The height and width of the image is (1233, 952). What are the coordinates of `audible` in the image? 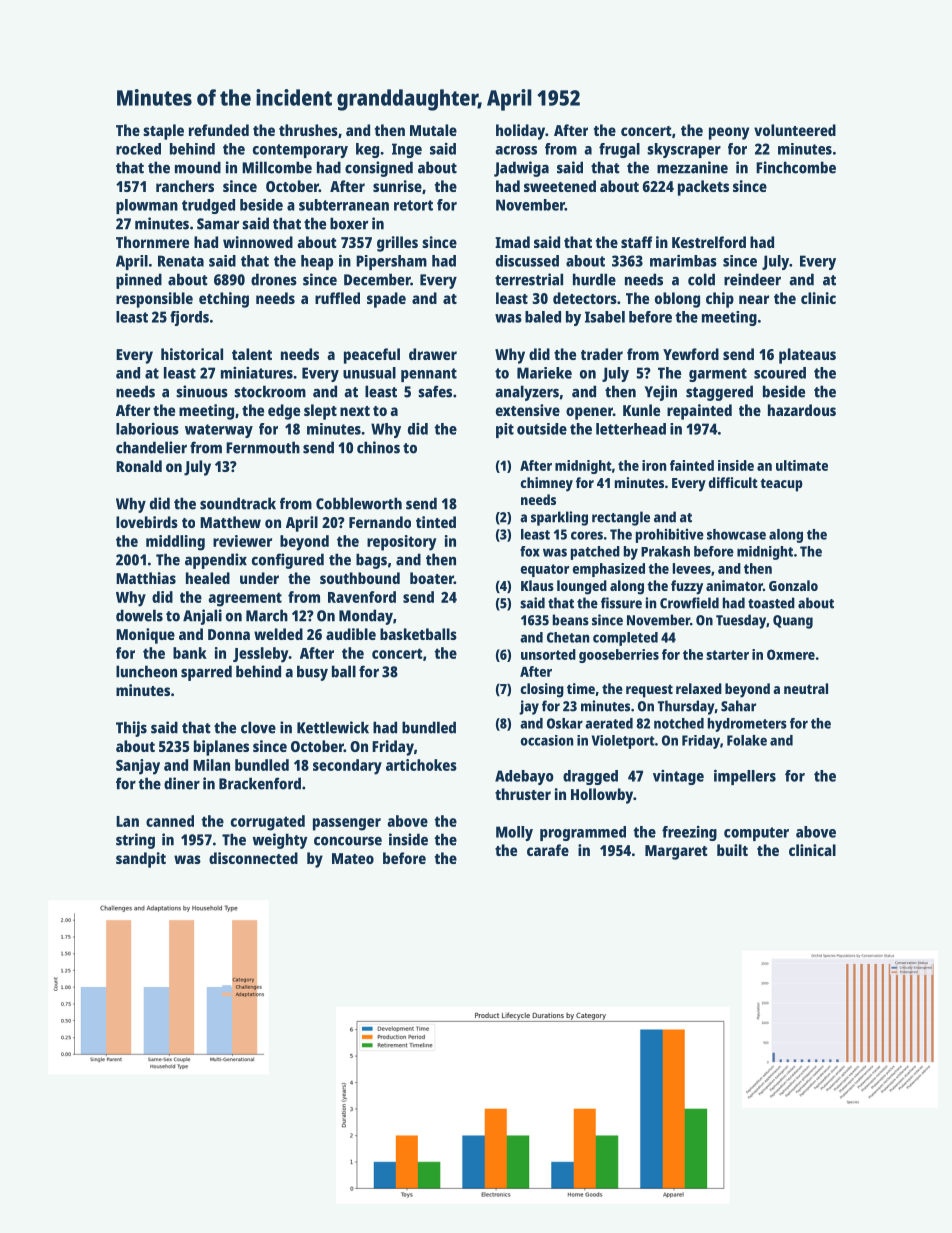 It's located at (351, 634).
